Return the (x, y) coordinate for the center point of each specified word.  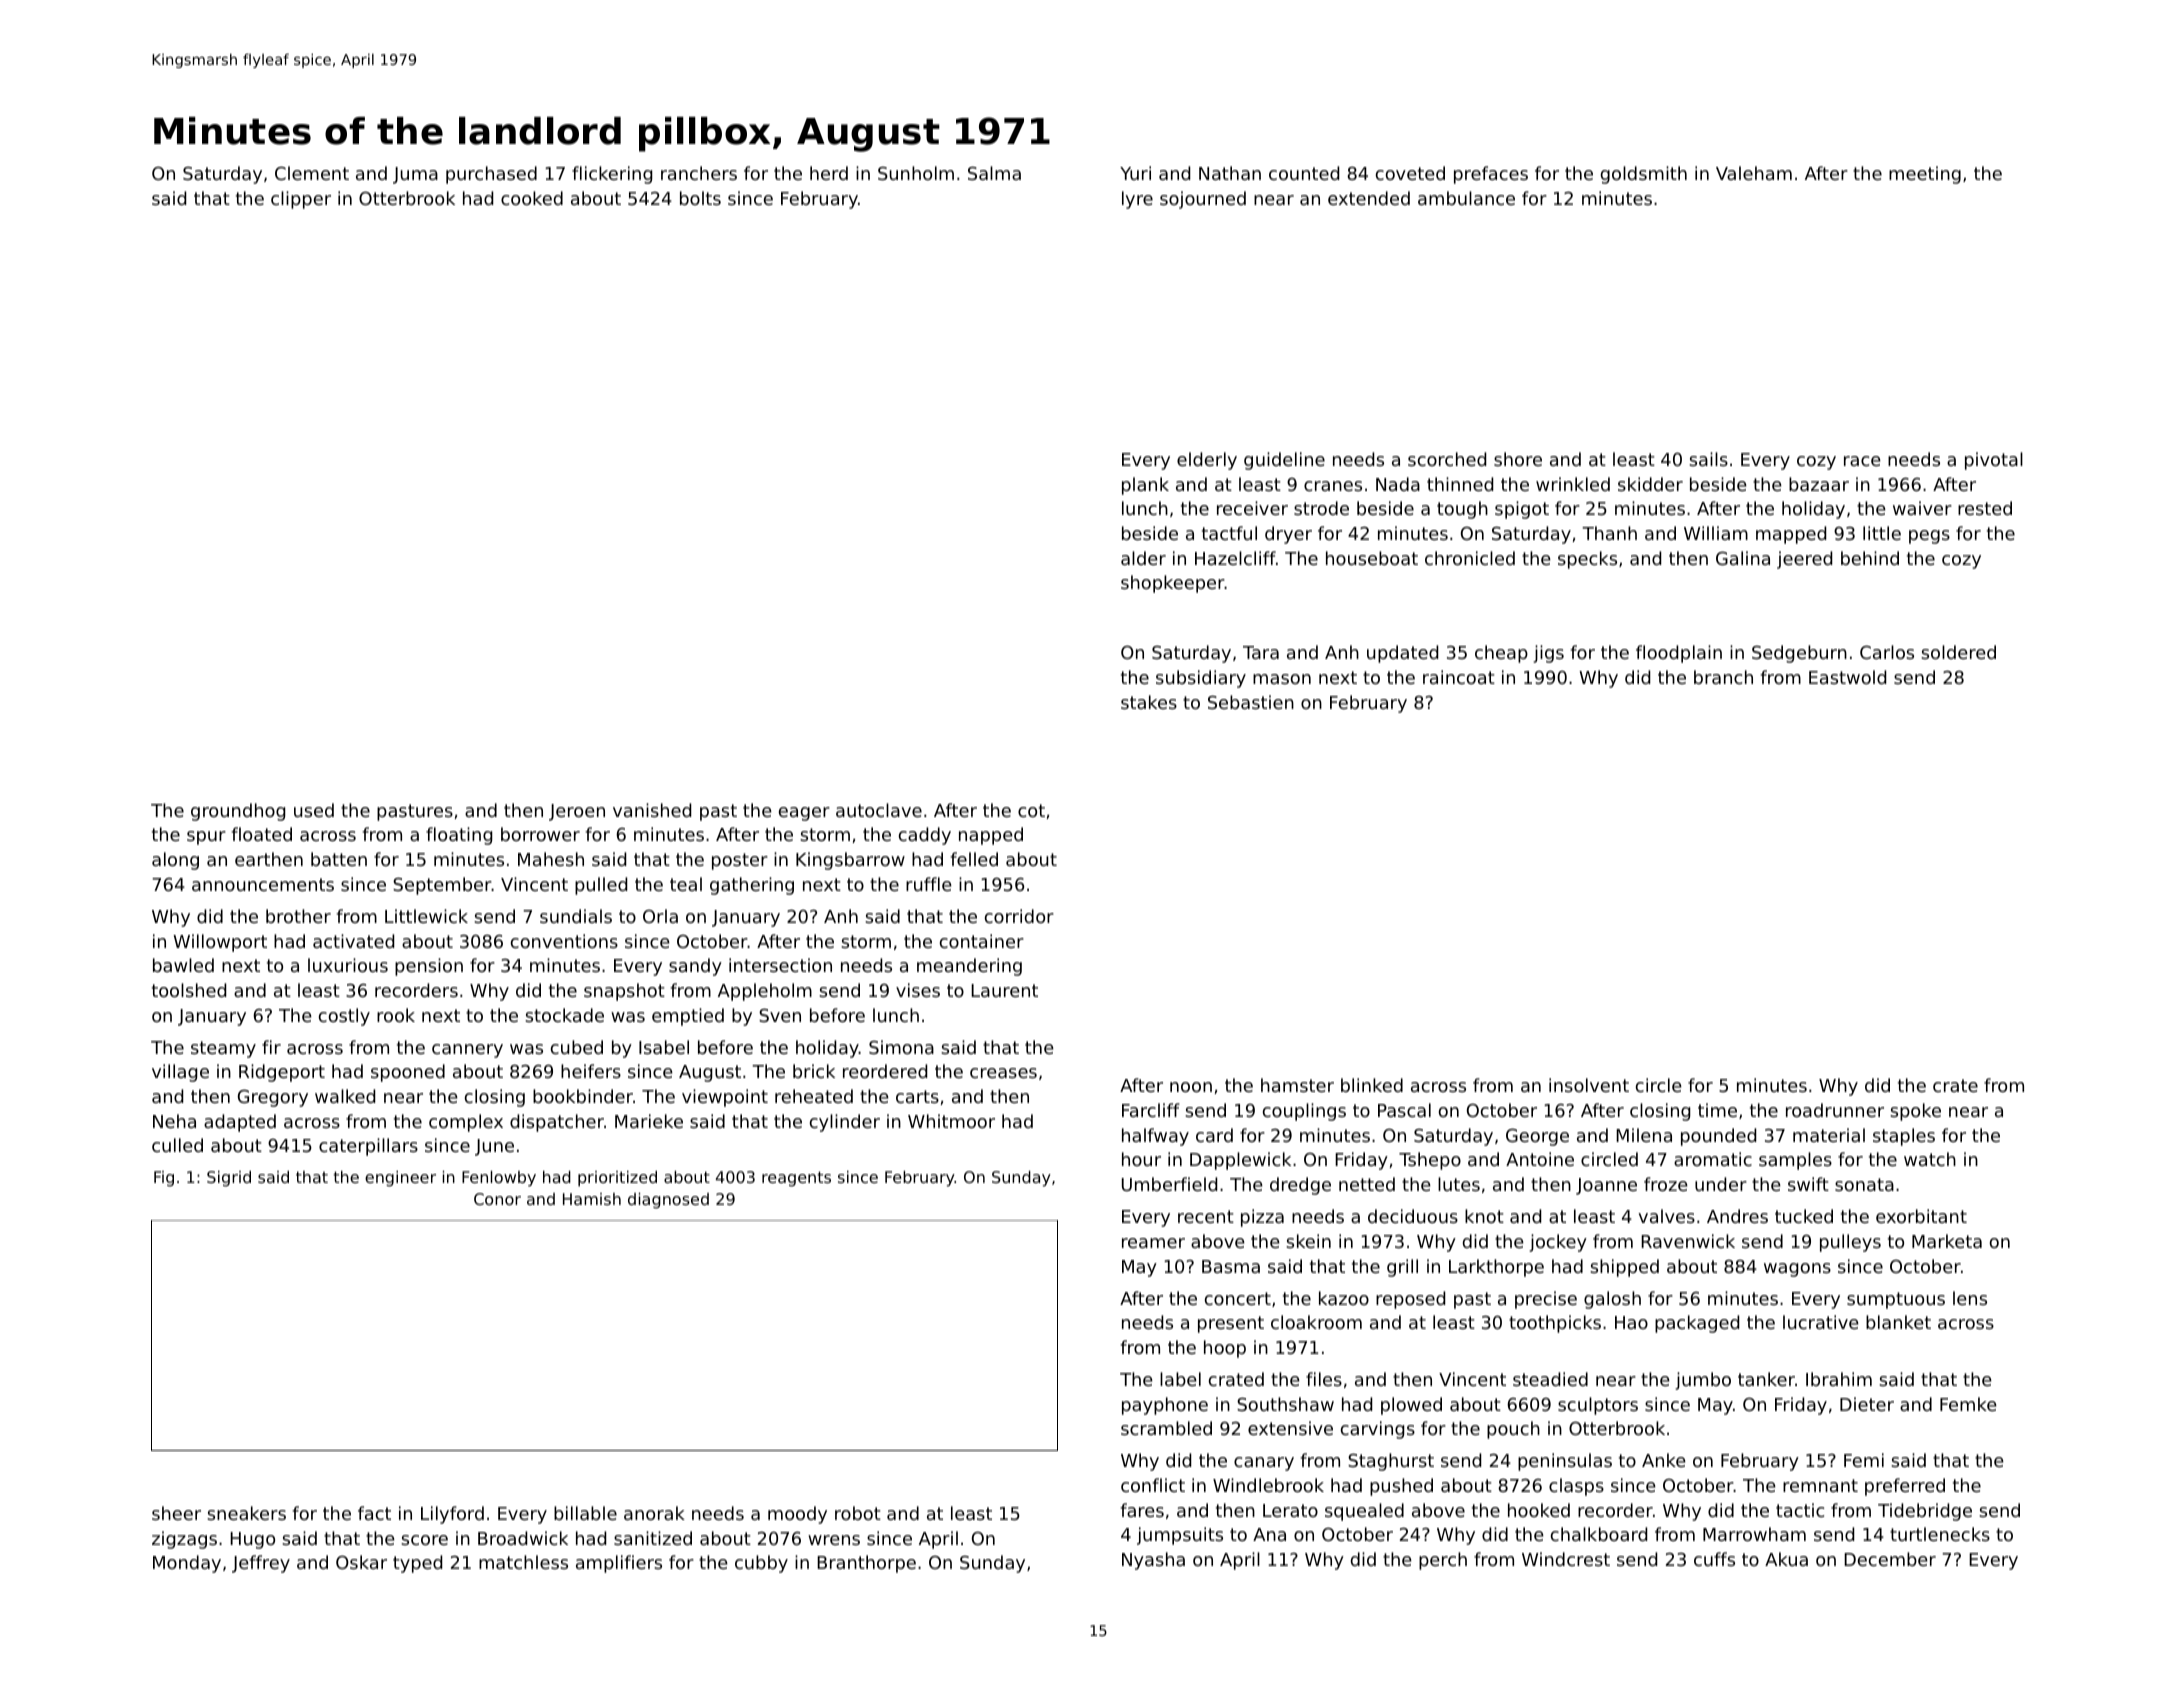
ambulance (1466, 198)
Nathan (1230, 173)
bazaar (1819, 484)
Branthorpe (866, 1564)
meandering (969, 967)
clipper (301, 200)
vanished (652, 810)
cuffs (1714, 1559)
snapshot (624, 992)
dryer (1288, 535)
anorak (654, 1513)
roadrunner (1835, 1110)
